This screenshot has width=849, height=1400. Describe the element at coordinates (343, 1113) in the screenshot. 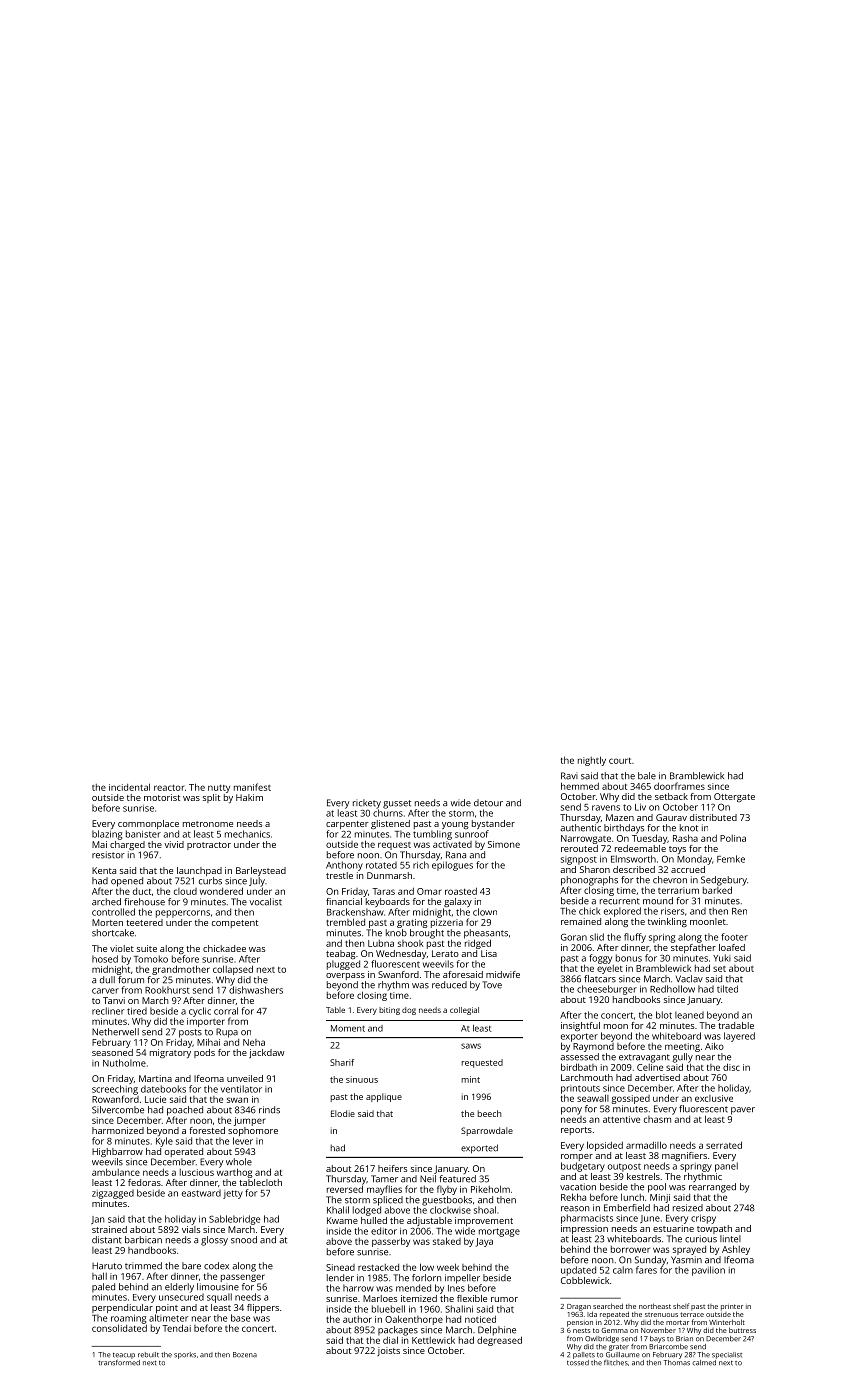

I see `Elodie` at that location.
